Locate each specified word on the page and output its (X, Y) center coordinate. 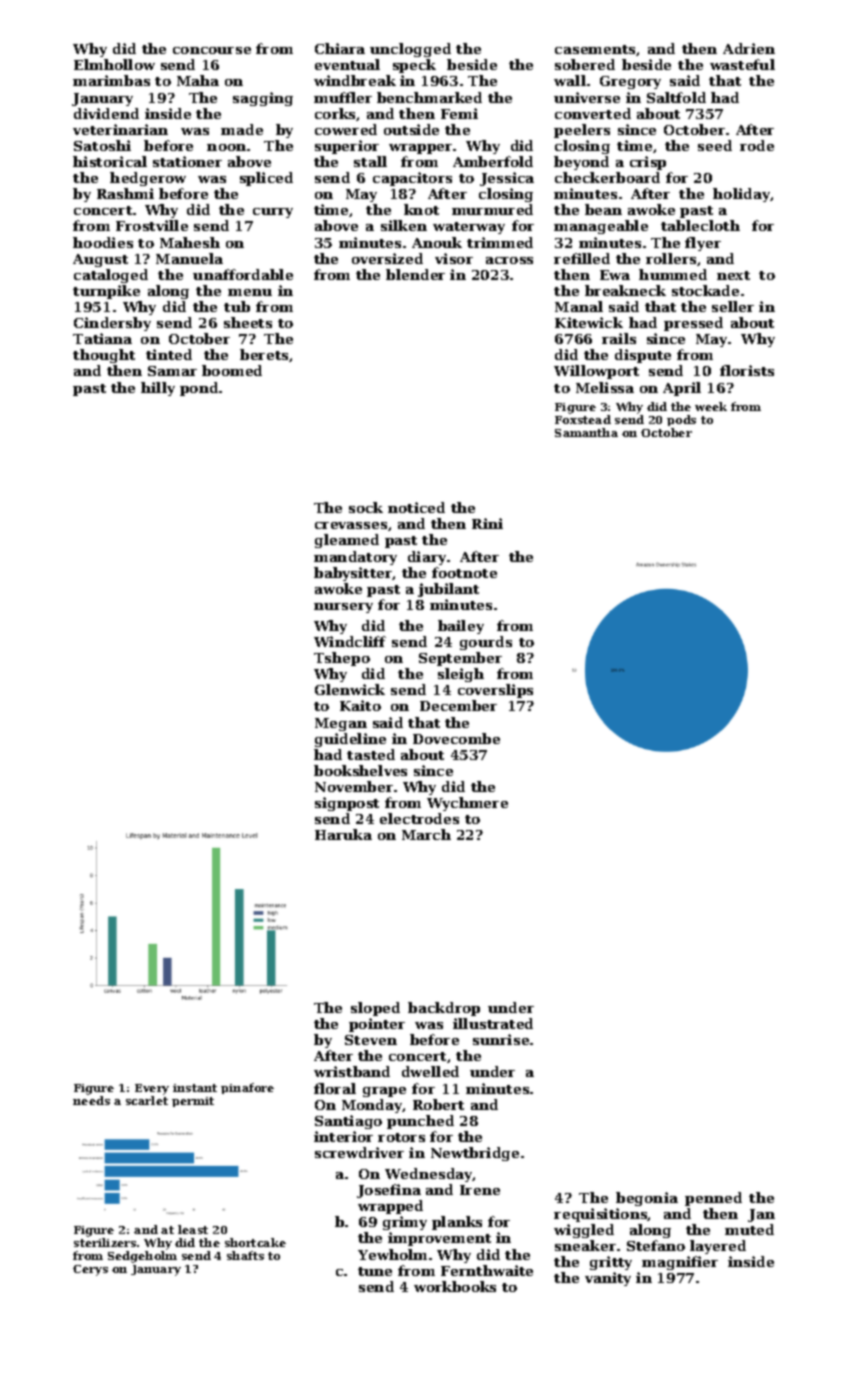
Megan (341, 724)
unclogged (410, 50)
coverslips (495, 691)
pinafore (247, 1088)
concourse (212, 50)
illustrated (493, 1023)
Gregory (630, 82)
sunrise (501, 1039)
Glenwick (350, 689)
